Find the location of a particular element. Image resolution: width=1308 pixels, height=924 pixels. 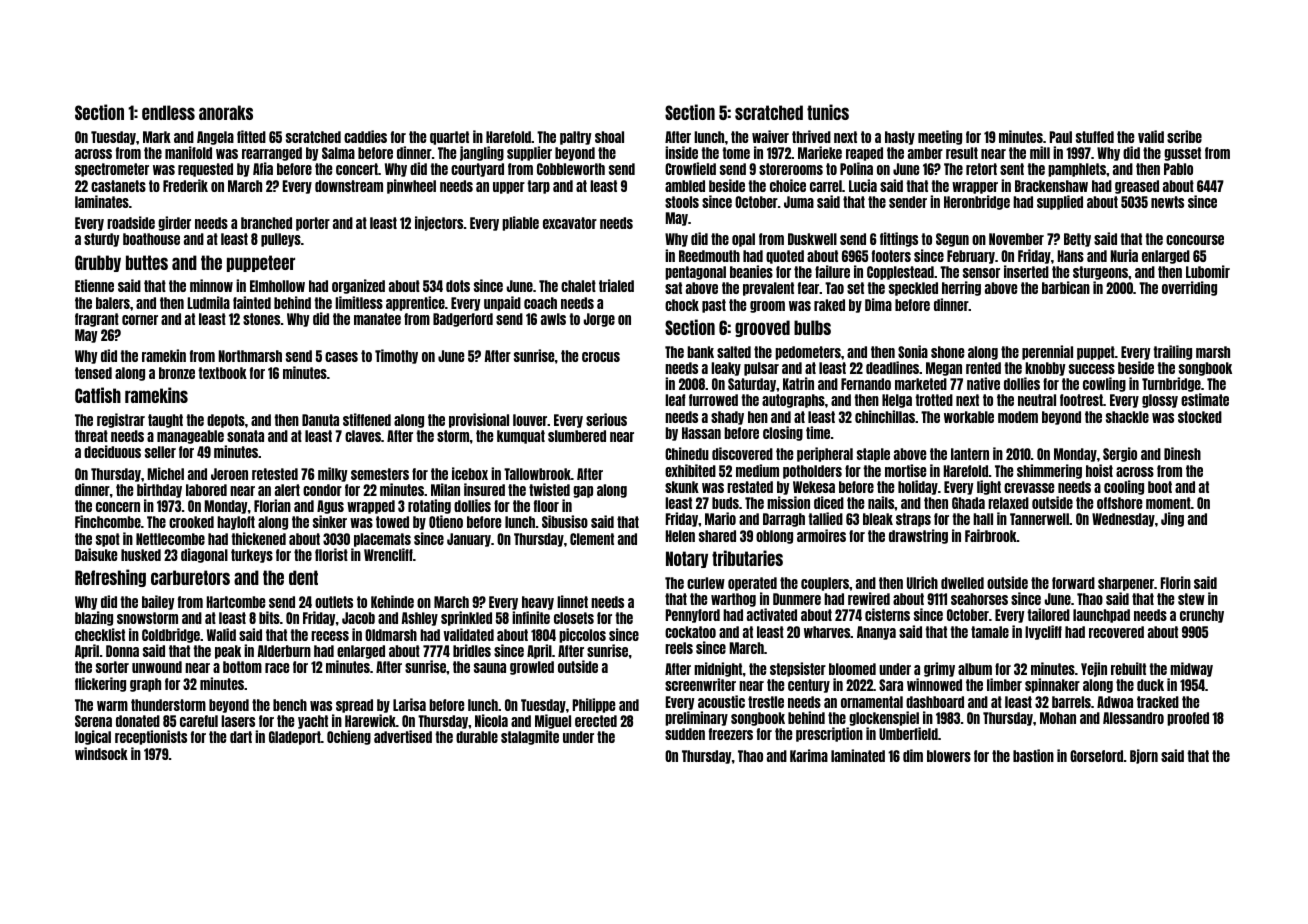

Afia is located at coordinates (263, 168).
